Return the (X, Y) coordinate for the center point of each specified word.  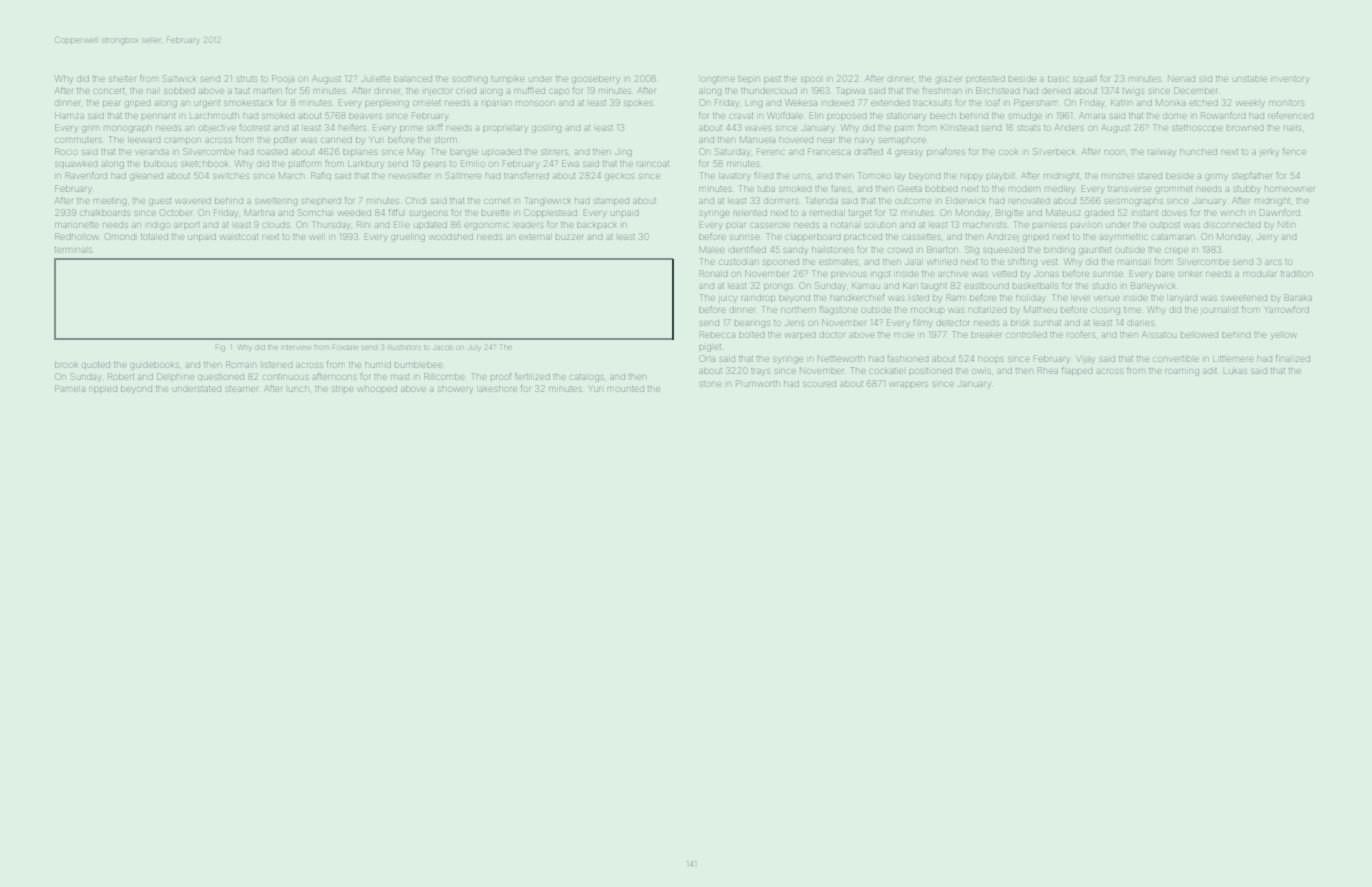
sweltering (276, 202)
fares (841, 189)
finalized (1293, 359)
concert (109, 91)
